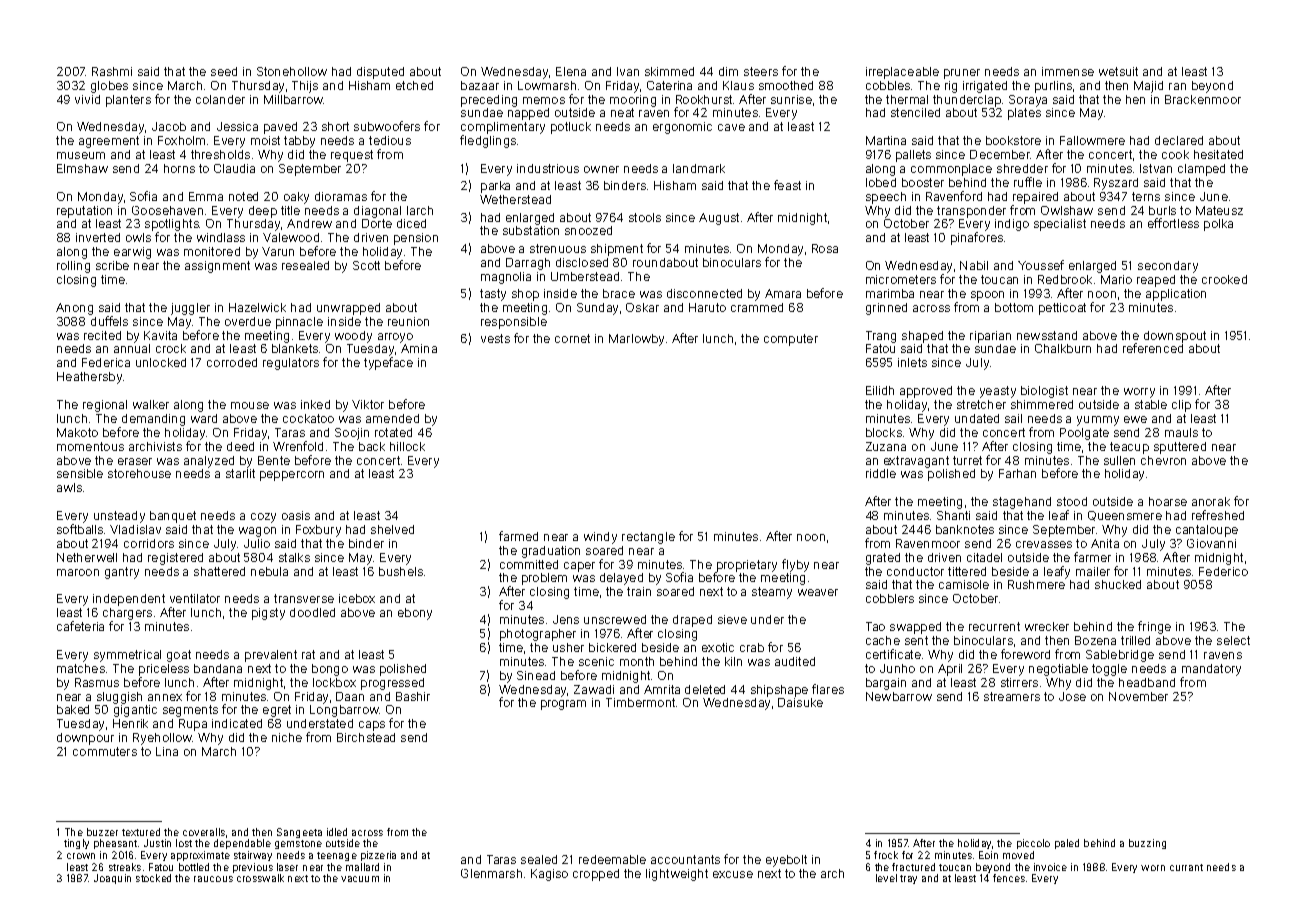 The width and height of the screenshot is (1308, 924). Describe the element at coordinates (85, 739) in the screenshot. I see `downpour` at that location.
